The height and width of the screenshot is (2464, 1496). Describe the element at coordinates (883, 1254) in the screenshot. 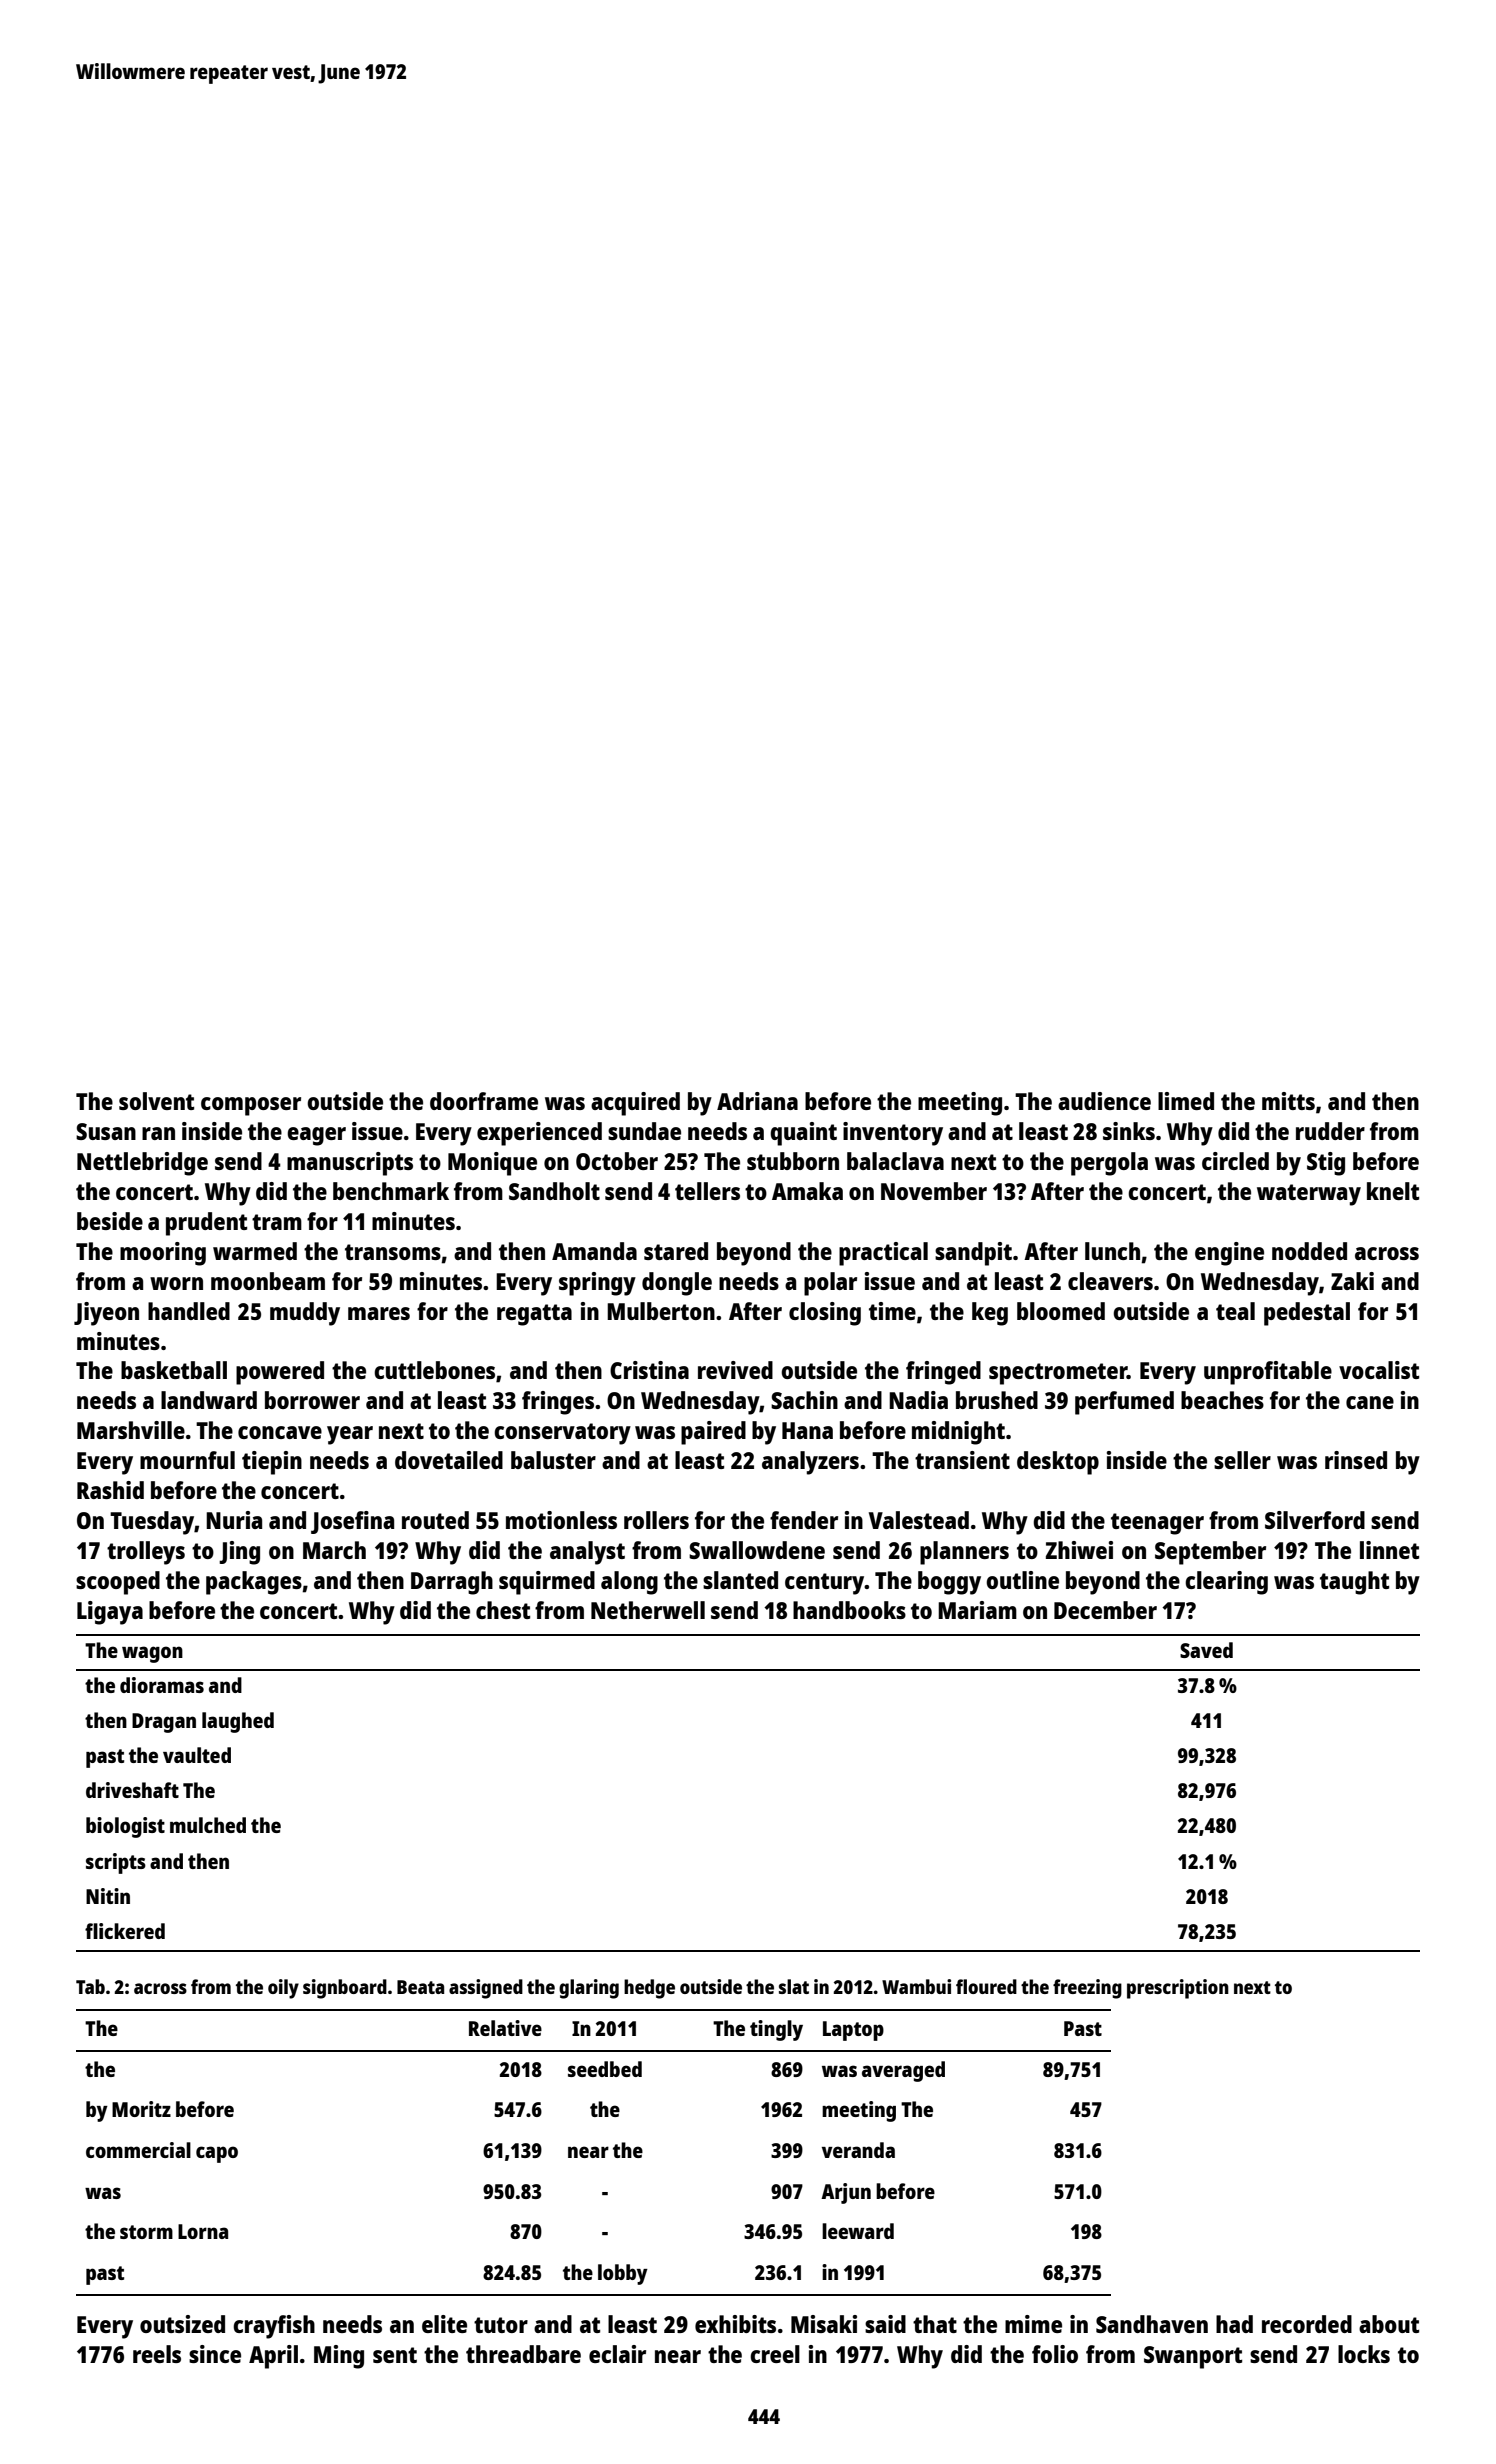

I see `practical` at that location.
